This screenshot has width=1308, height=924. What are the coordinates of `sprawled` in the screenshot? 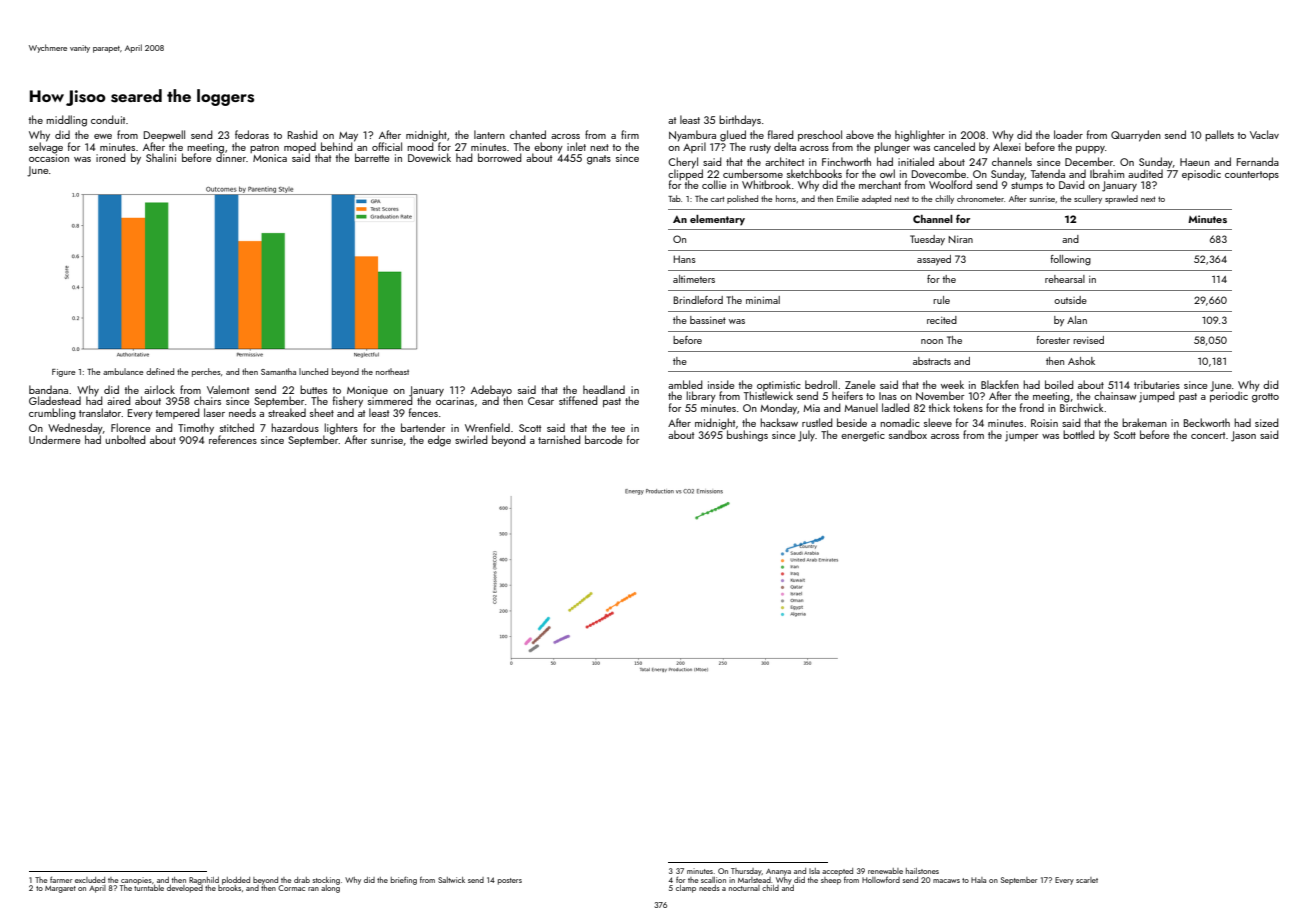 It's located at (1121, 199).
